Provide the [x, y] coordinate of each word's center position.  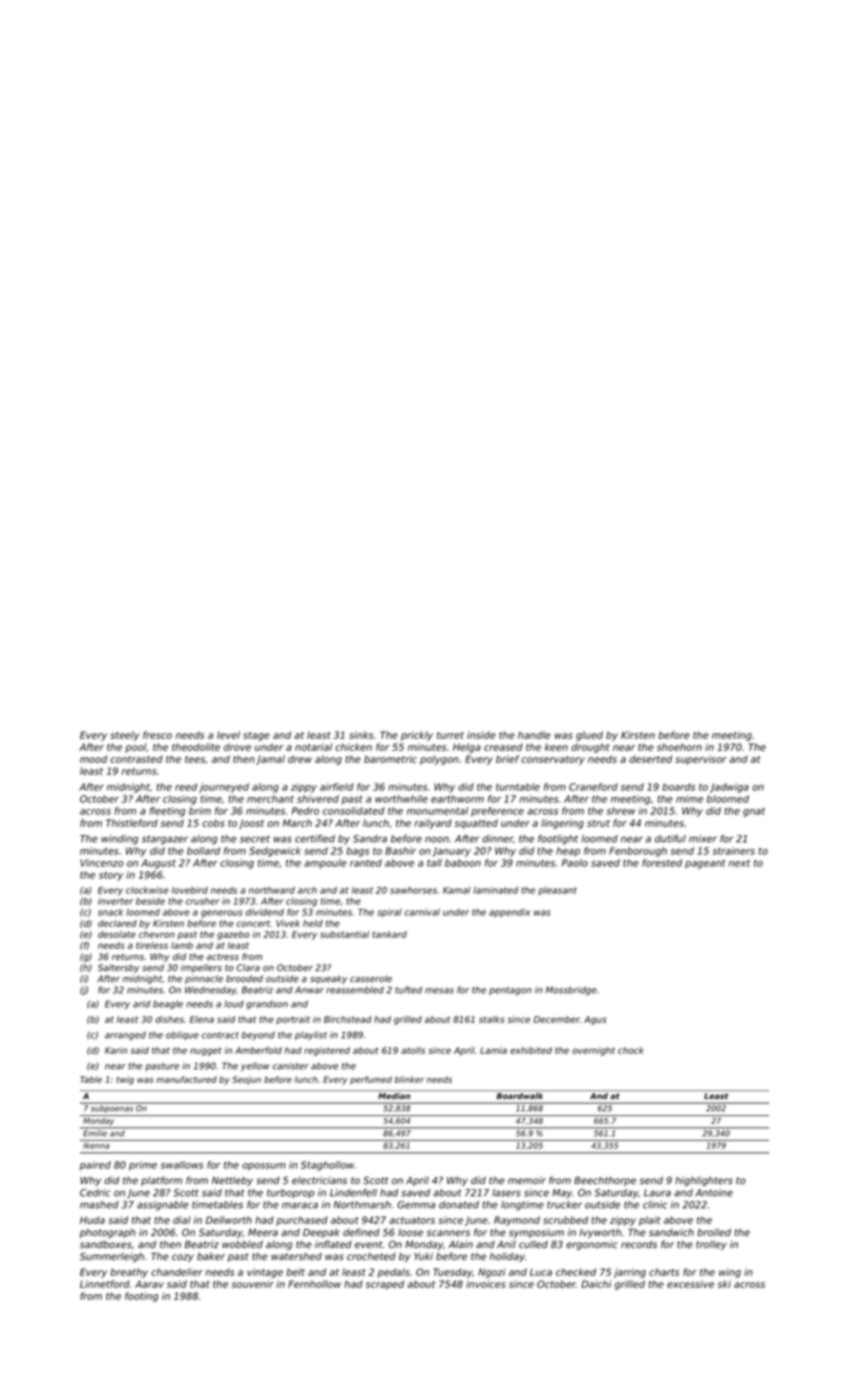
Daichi [596, 1284]
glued [589, 736]
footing [141, 1297]
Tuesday [453, 1273]
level [228, 735]
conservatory [553, 760]
